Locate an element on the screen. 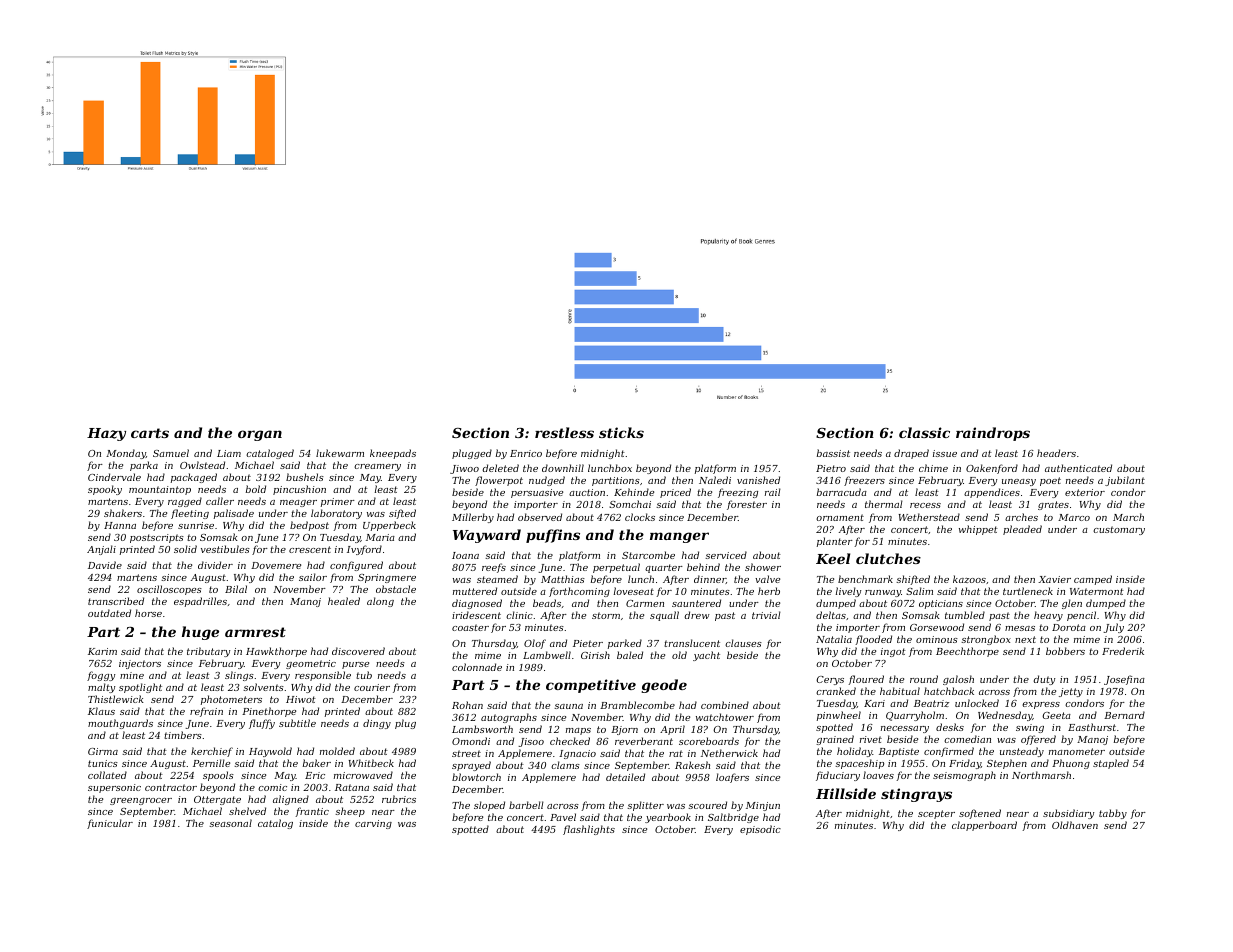 This screenshot has height=952, width=1233. organ is located at coordinates (260, 435).
